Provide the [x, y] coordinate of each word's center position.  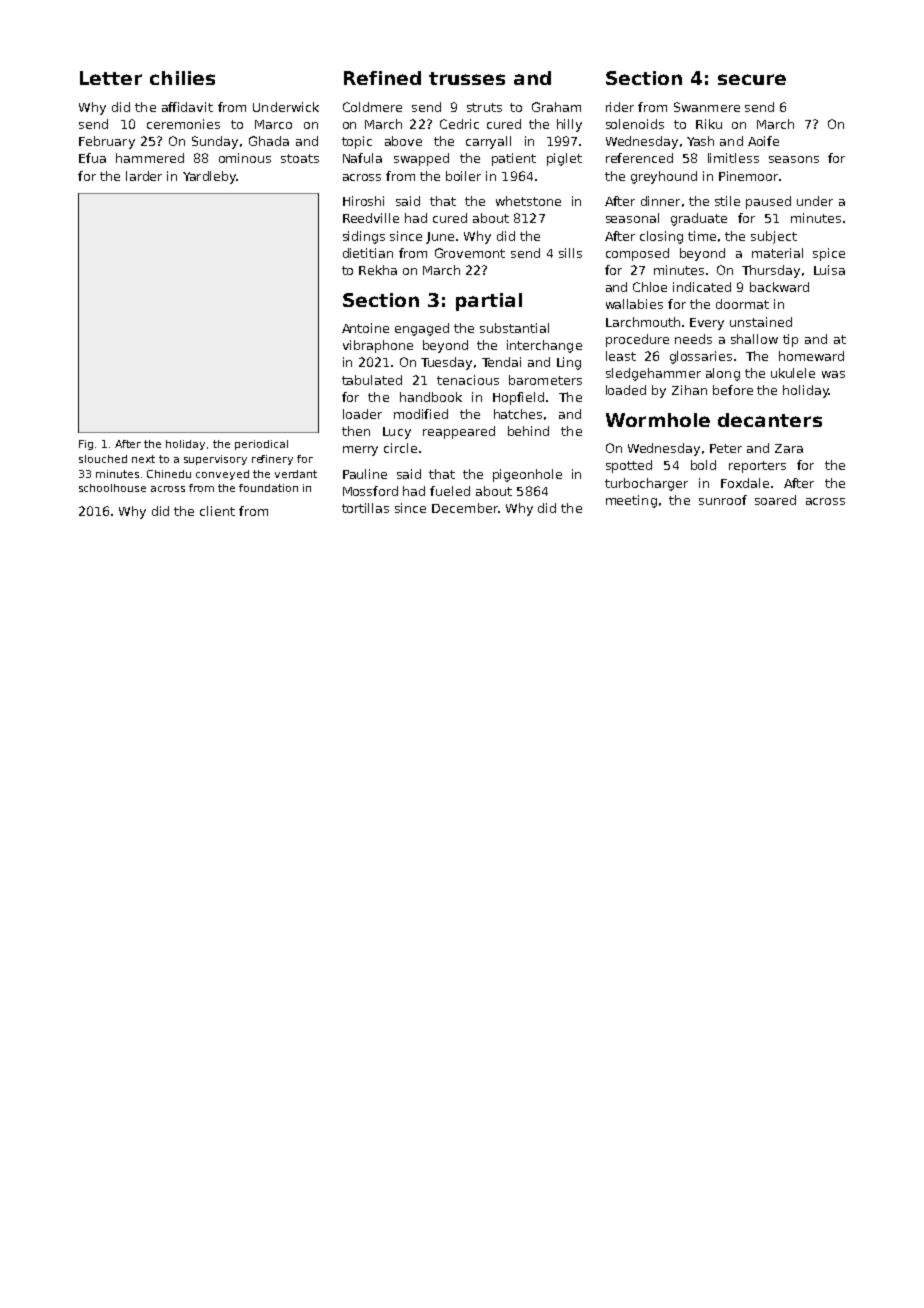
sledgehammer [653, 374]
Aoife [763, 141]
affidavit [187, 107]
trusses [467, 78]
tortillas [365, 508]
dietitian [368, 253]
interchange [544, 346]
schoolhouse [112, 488]
